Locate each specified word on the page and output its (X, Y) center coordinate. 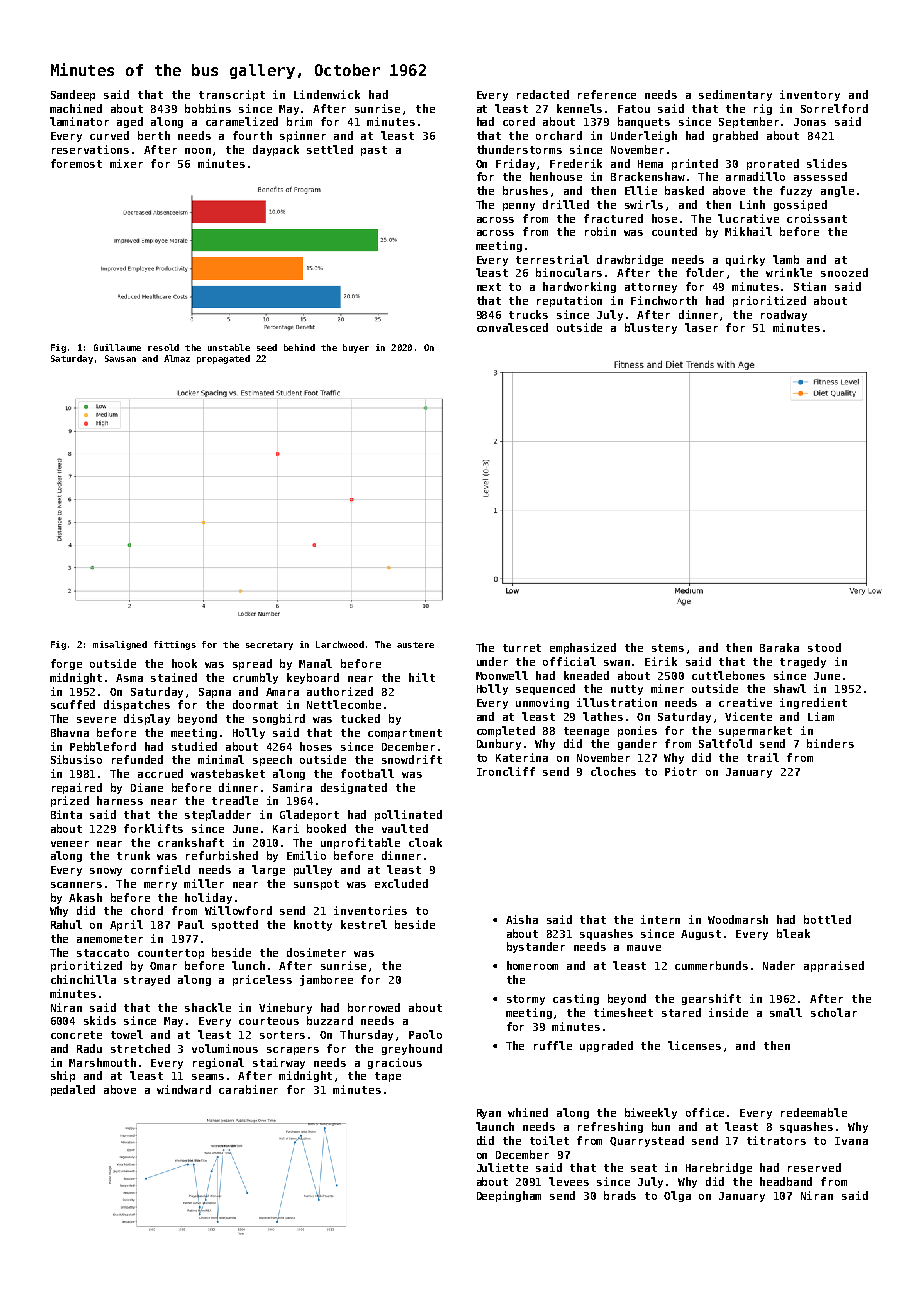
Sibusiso (76, 759)
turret (522, 648)
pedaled (73, 1090)
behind (299, 347)
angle (837, 191)
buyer (356, 348)
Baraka (779, 647)
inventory (810, 95)
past (374, 151)
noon (198, 151)
